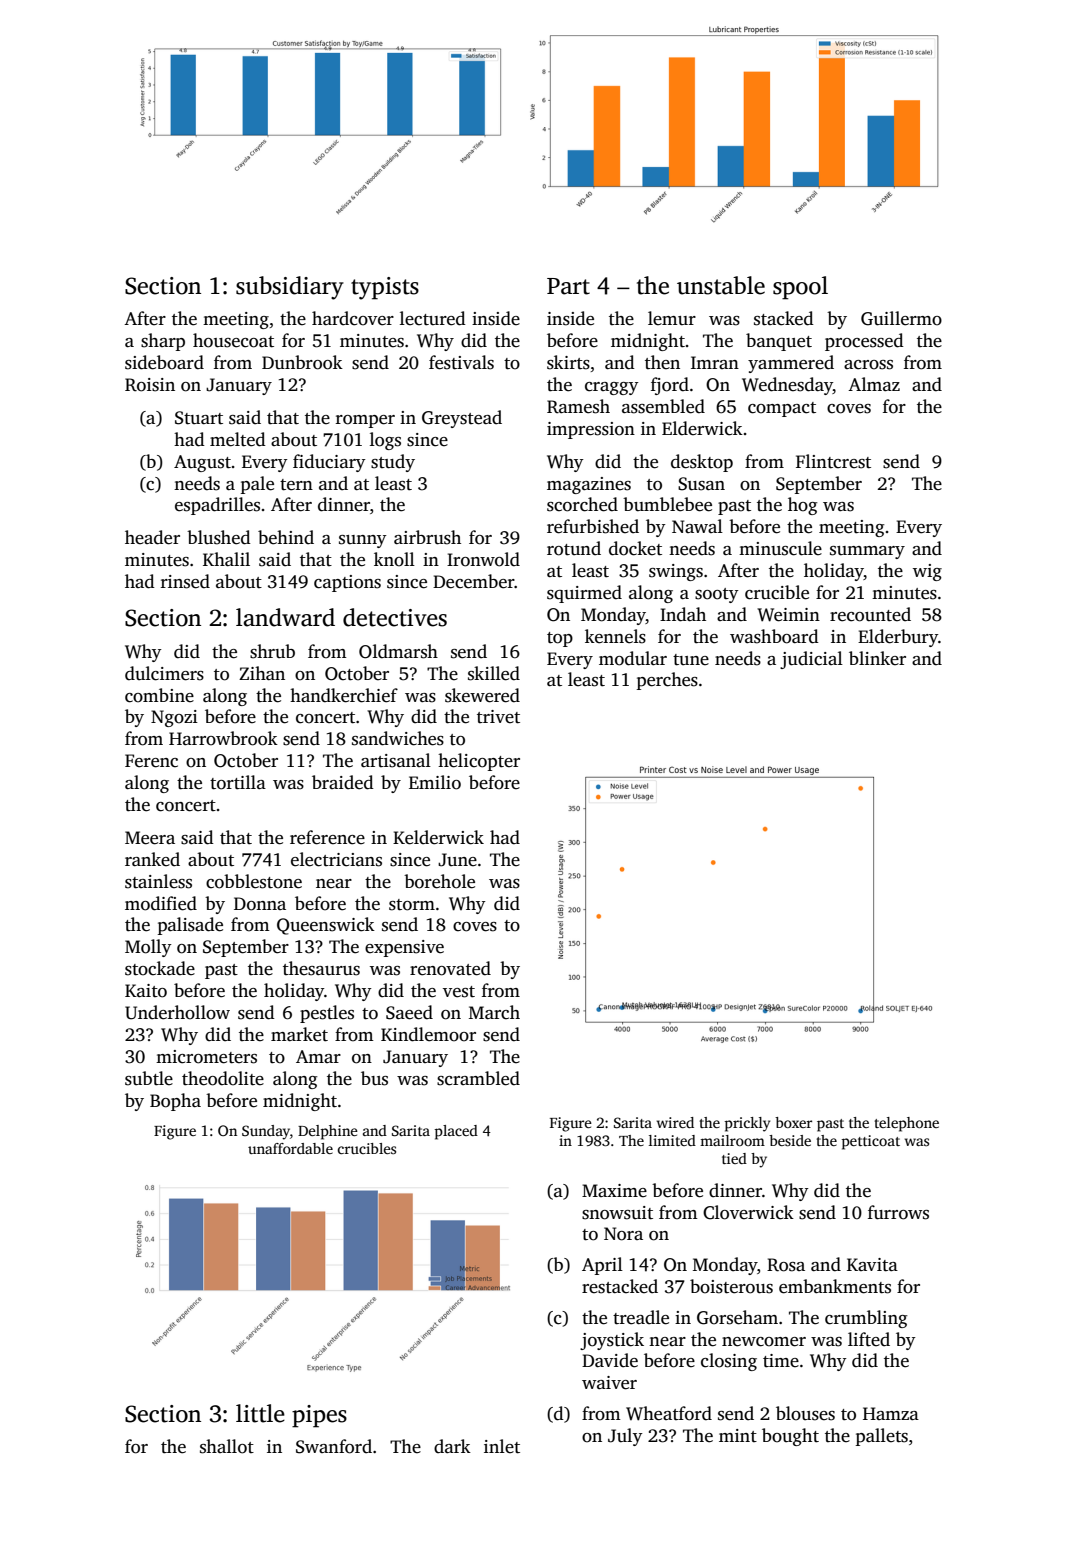  Describe the element at coordinates (479, 762) in the image. I see `helicopter` at that location.
